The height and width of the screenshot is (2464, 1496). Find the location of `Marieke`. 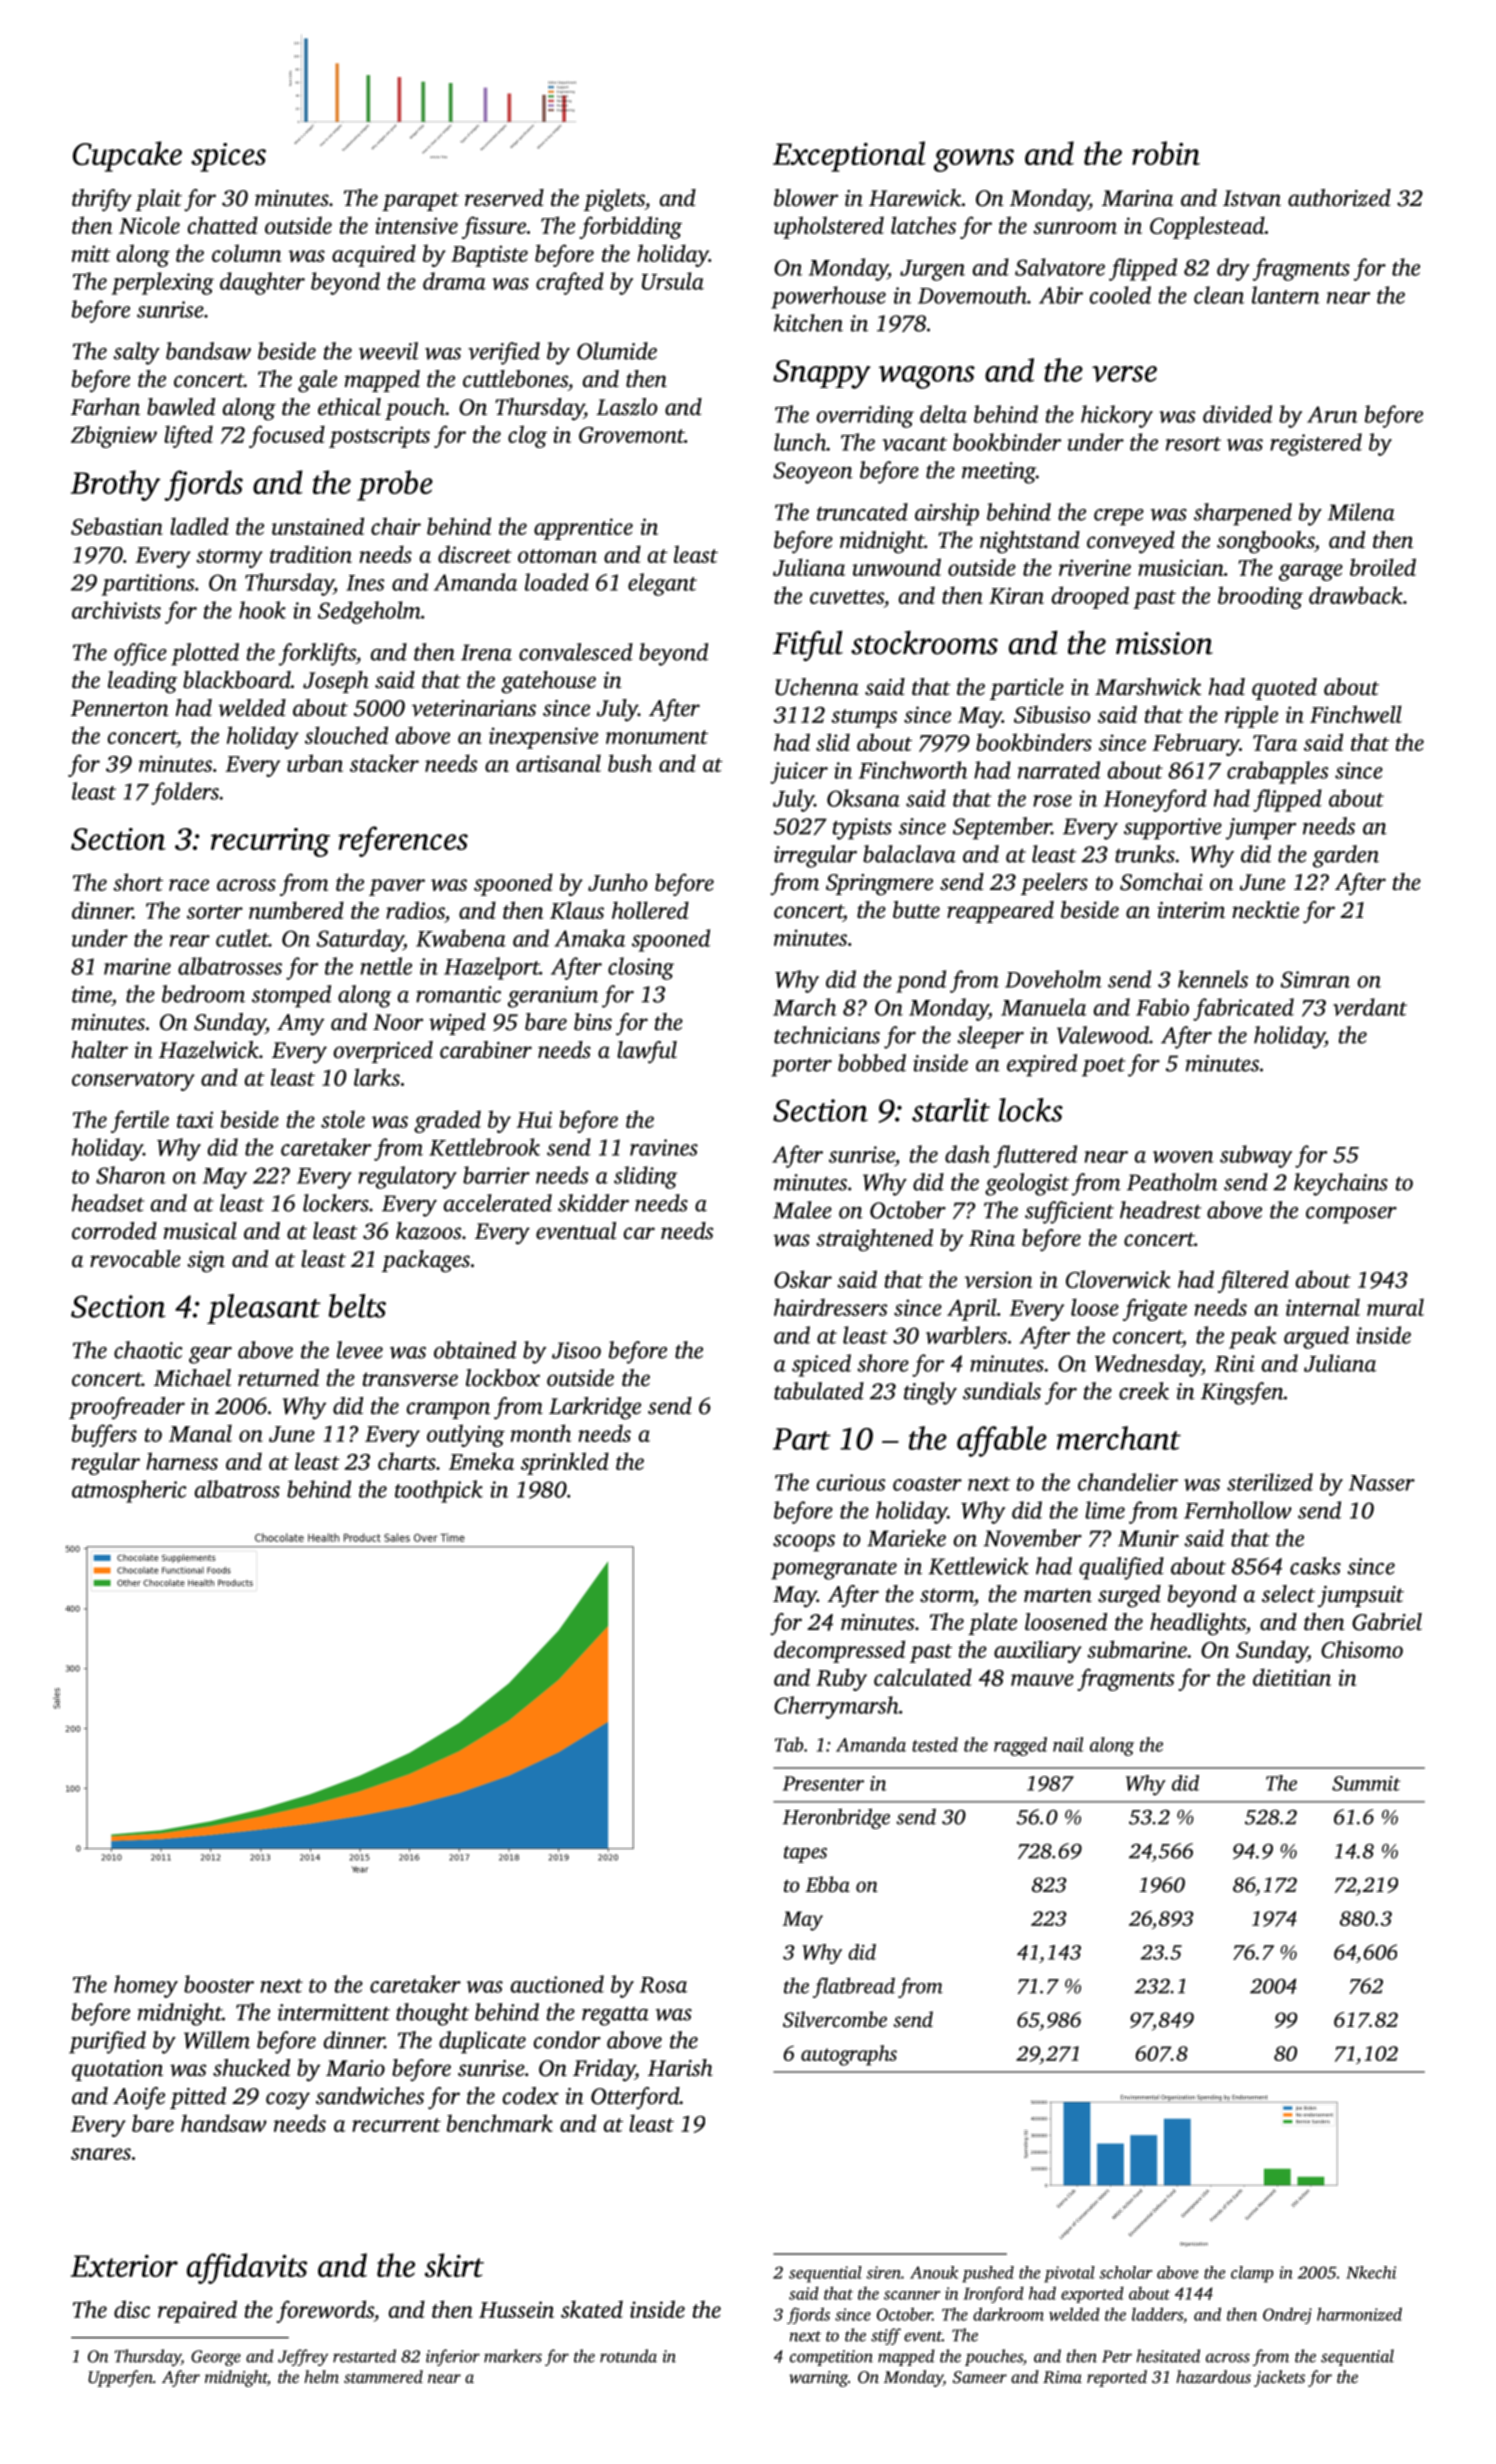

Marieke is located at coordinates (906, 1538).
